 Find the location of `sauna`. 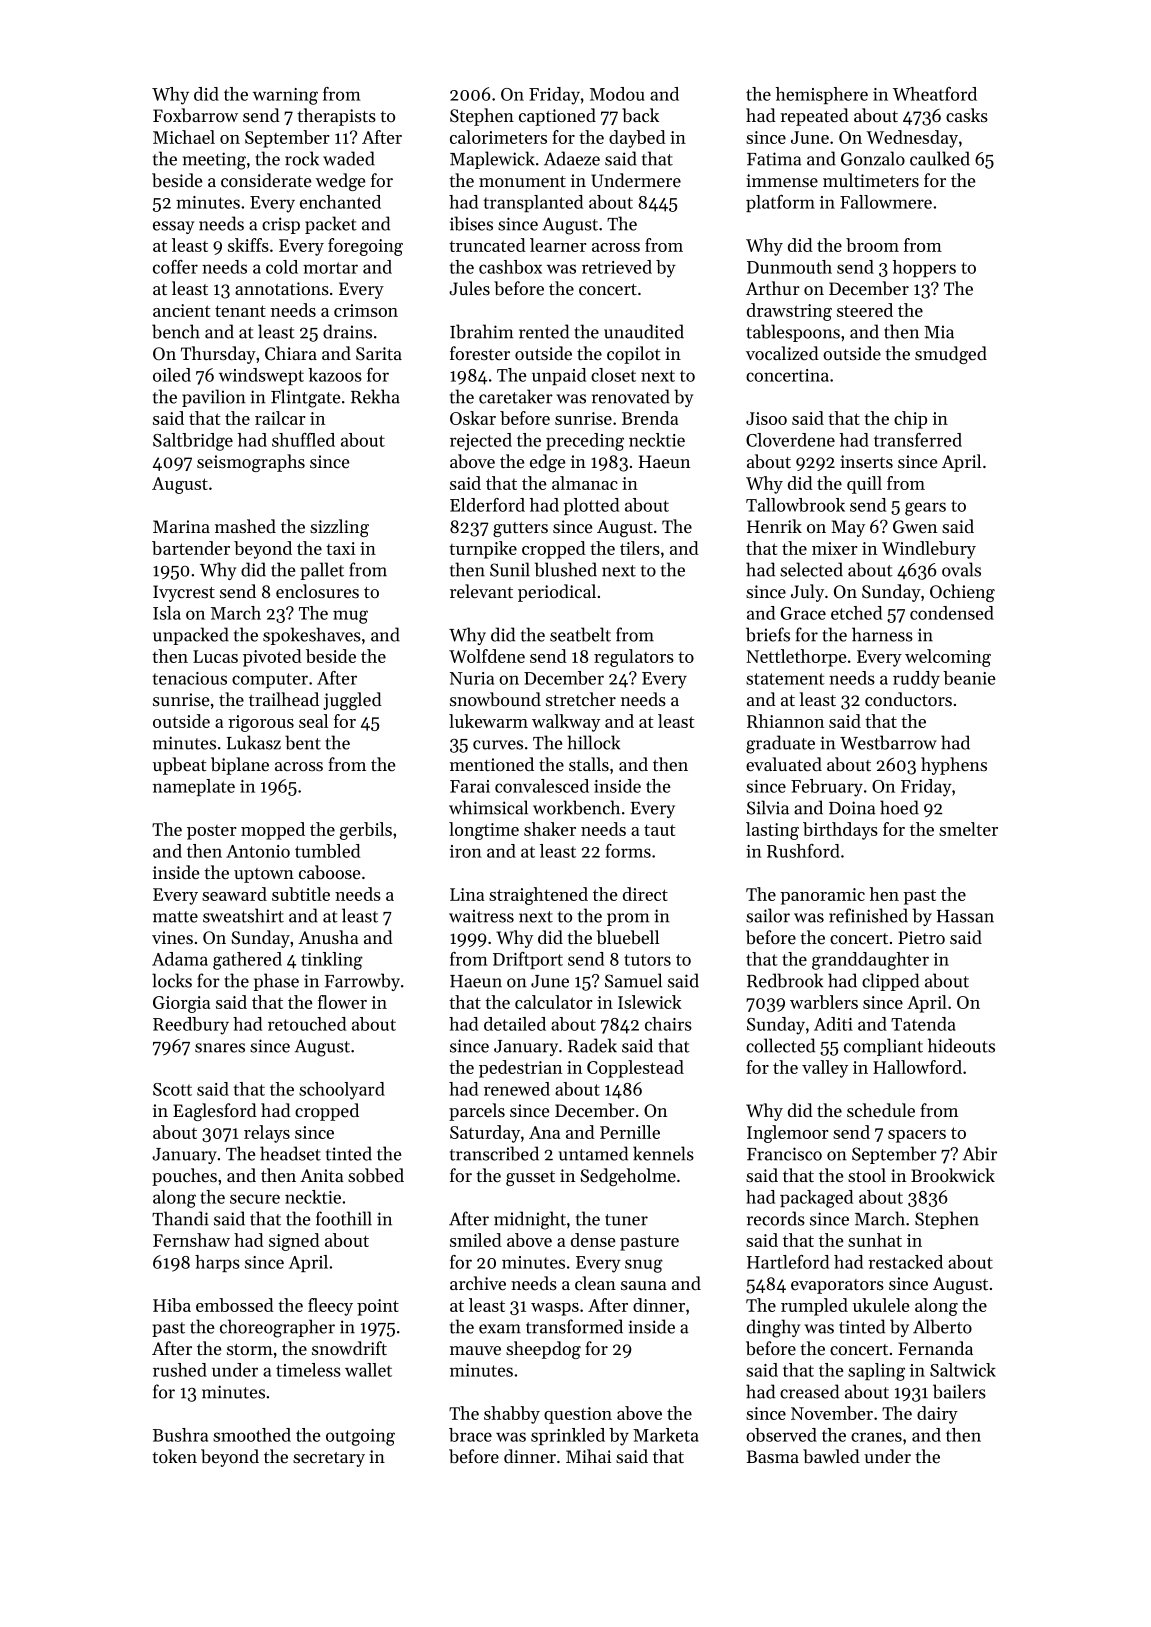

sauna is located at coordinates (644, 1285).
